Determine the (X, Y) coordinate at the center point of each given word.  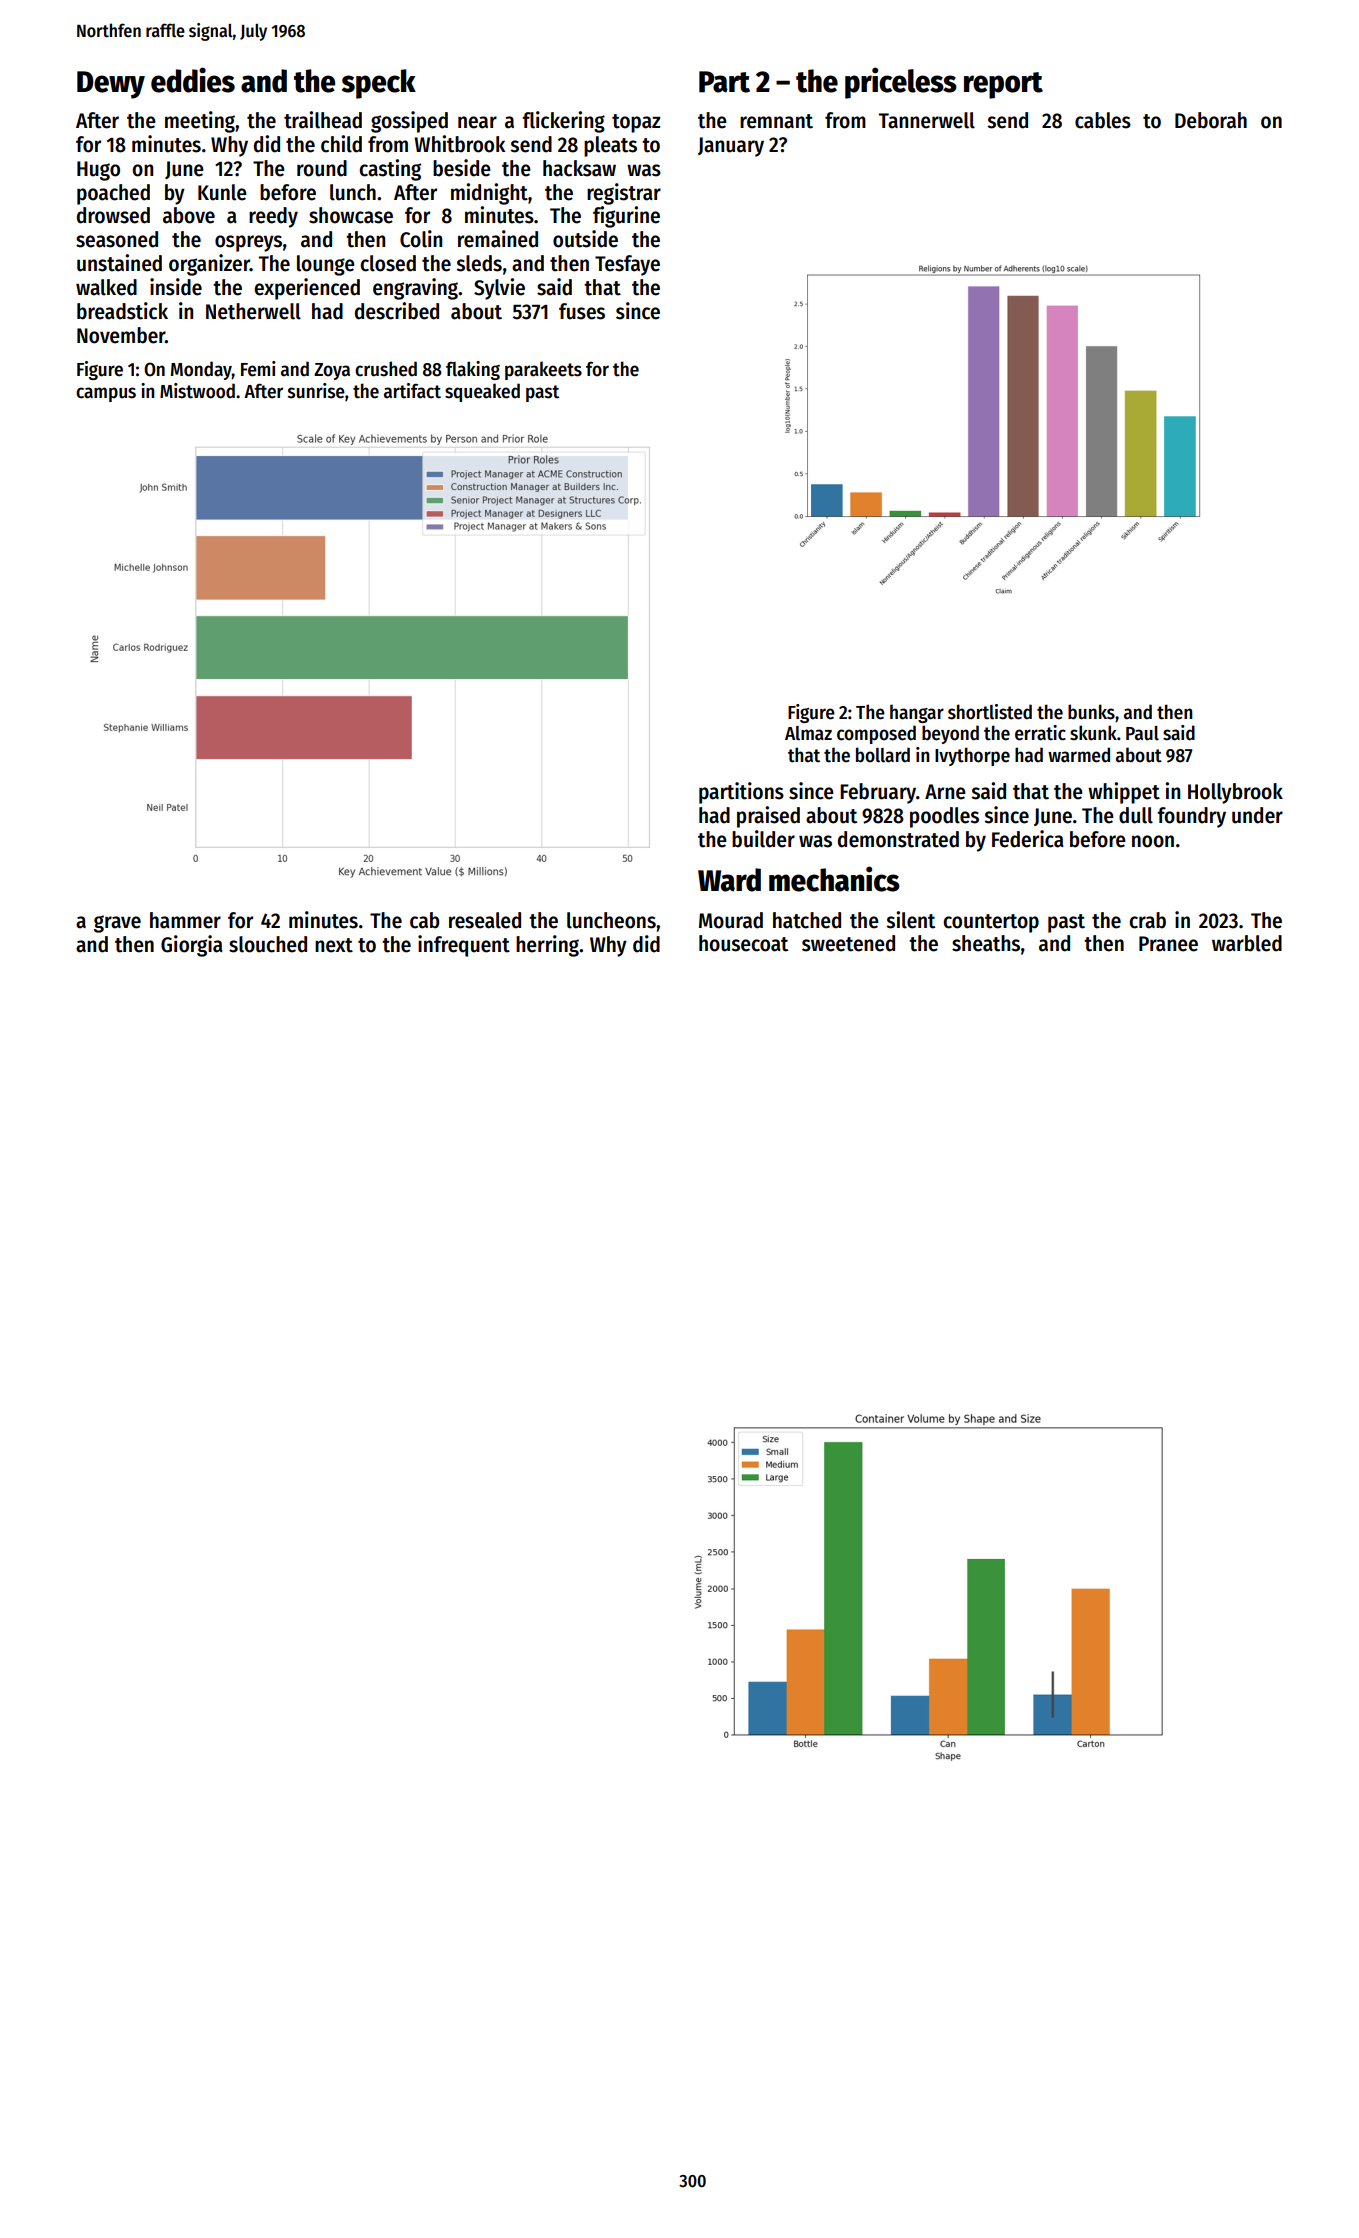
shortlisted (990, 712)
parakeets (543, 370)
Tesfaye (627, 265)
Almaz (808, 733)
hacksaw (579, 168)
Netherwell (253, 311)
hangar (917, 713)
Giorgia (192, 946)
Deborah (1211, 120)
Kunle (222, 192)
